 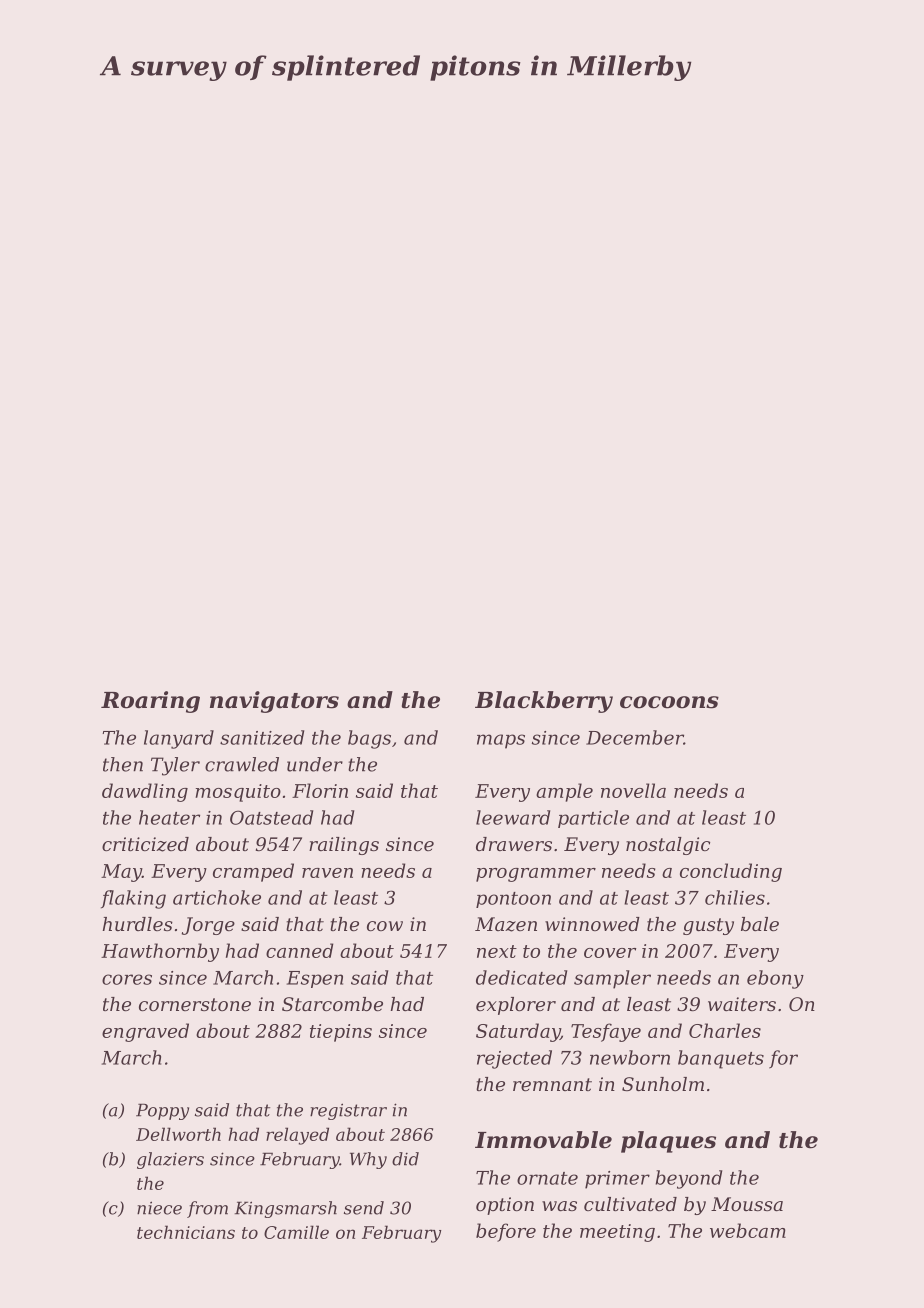 What do you see at coordinates (506, 1232) in the document?
I see `before` at bounding box center [506, 1232].
